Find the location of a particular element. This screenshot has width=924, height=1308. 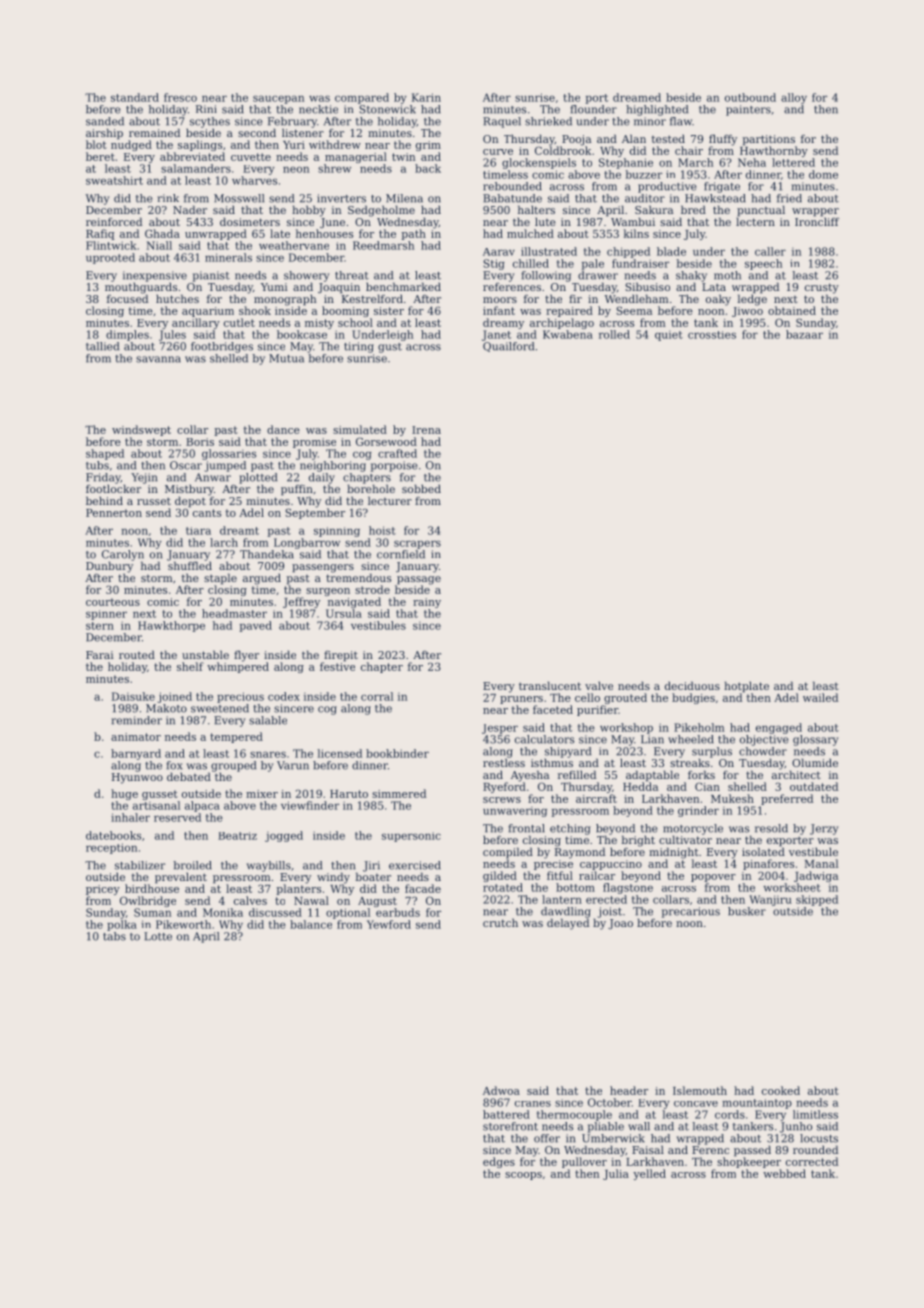

Jesper is located at coordinates (500, 729).
